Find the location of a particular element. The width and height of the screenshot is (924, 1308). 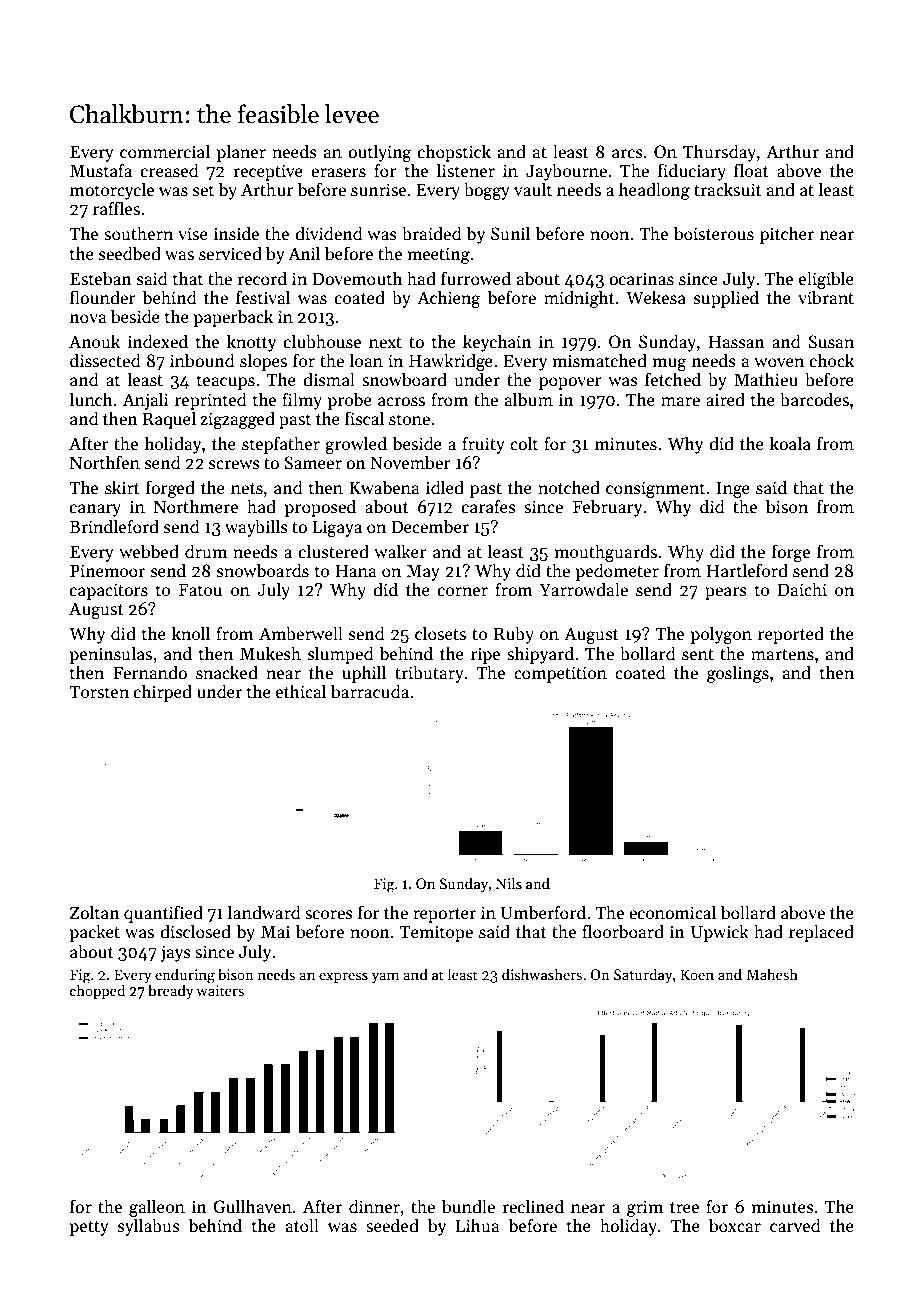

listener is located at coordinates (466, 170).
